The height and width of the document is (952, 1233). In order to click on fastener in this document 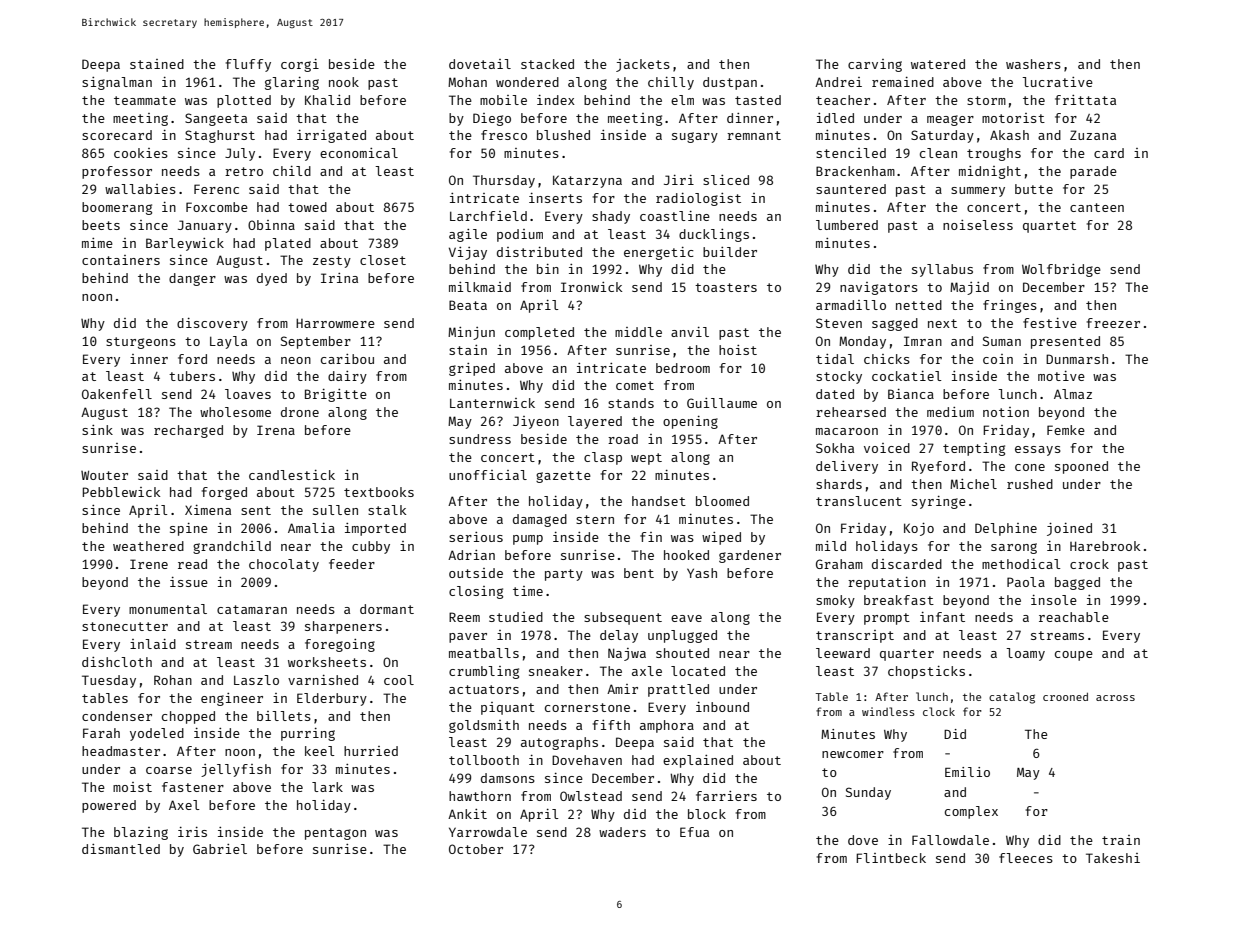, I will do `click(193, 787)`.
